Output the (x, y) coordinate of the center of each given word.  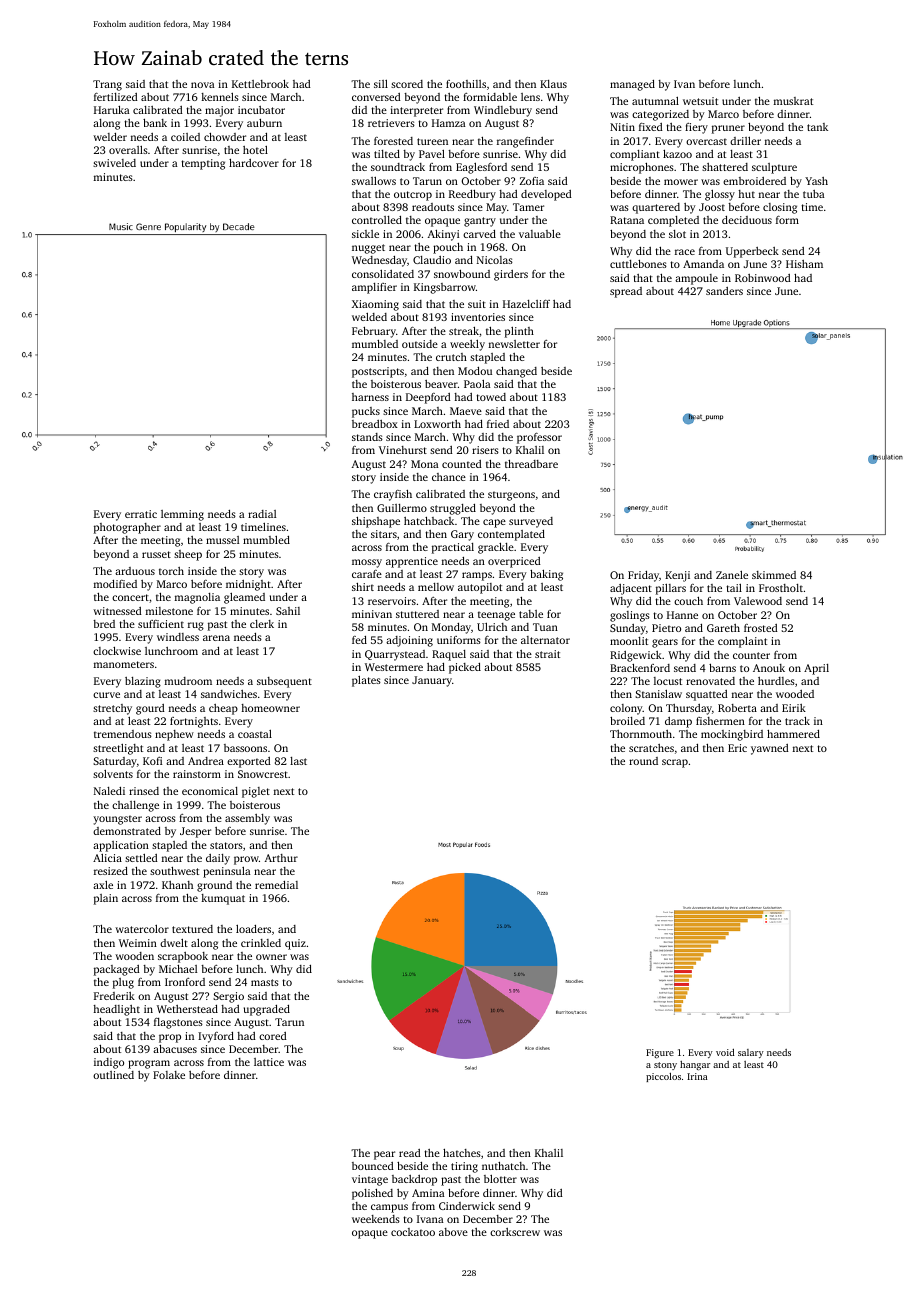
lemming (182, 515)
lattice (269, 1062)
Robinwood (763, 278)
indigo (109, 1063)
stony (665, 1066)
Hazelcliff (526, 304)
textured (192, 929)
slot (677, 234)
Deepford (428, 398)
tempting (203, 164)
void (725, 1052)
